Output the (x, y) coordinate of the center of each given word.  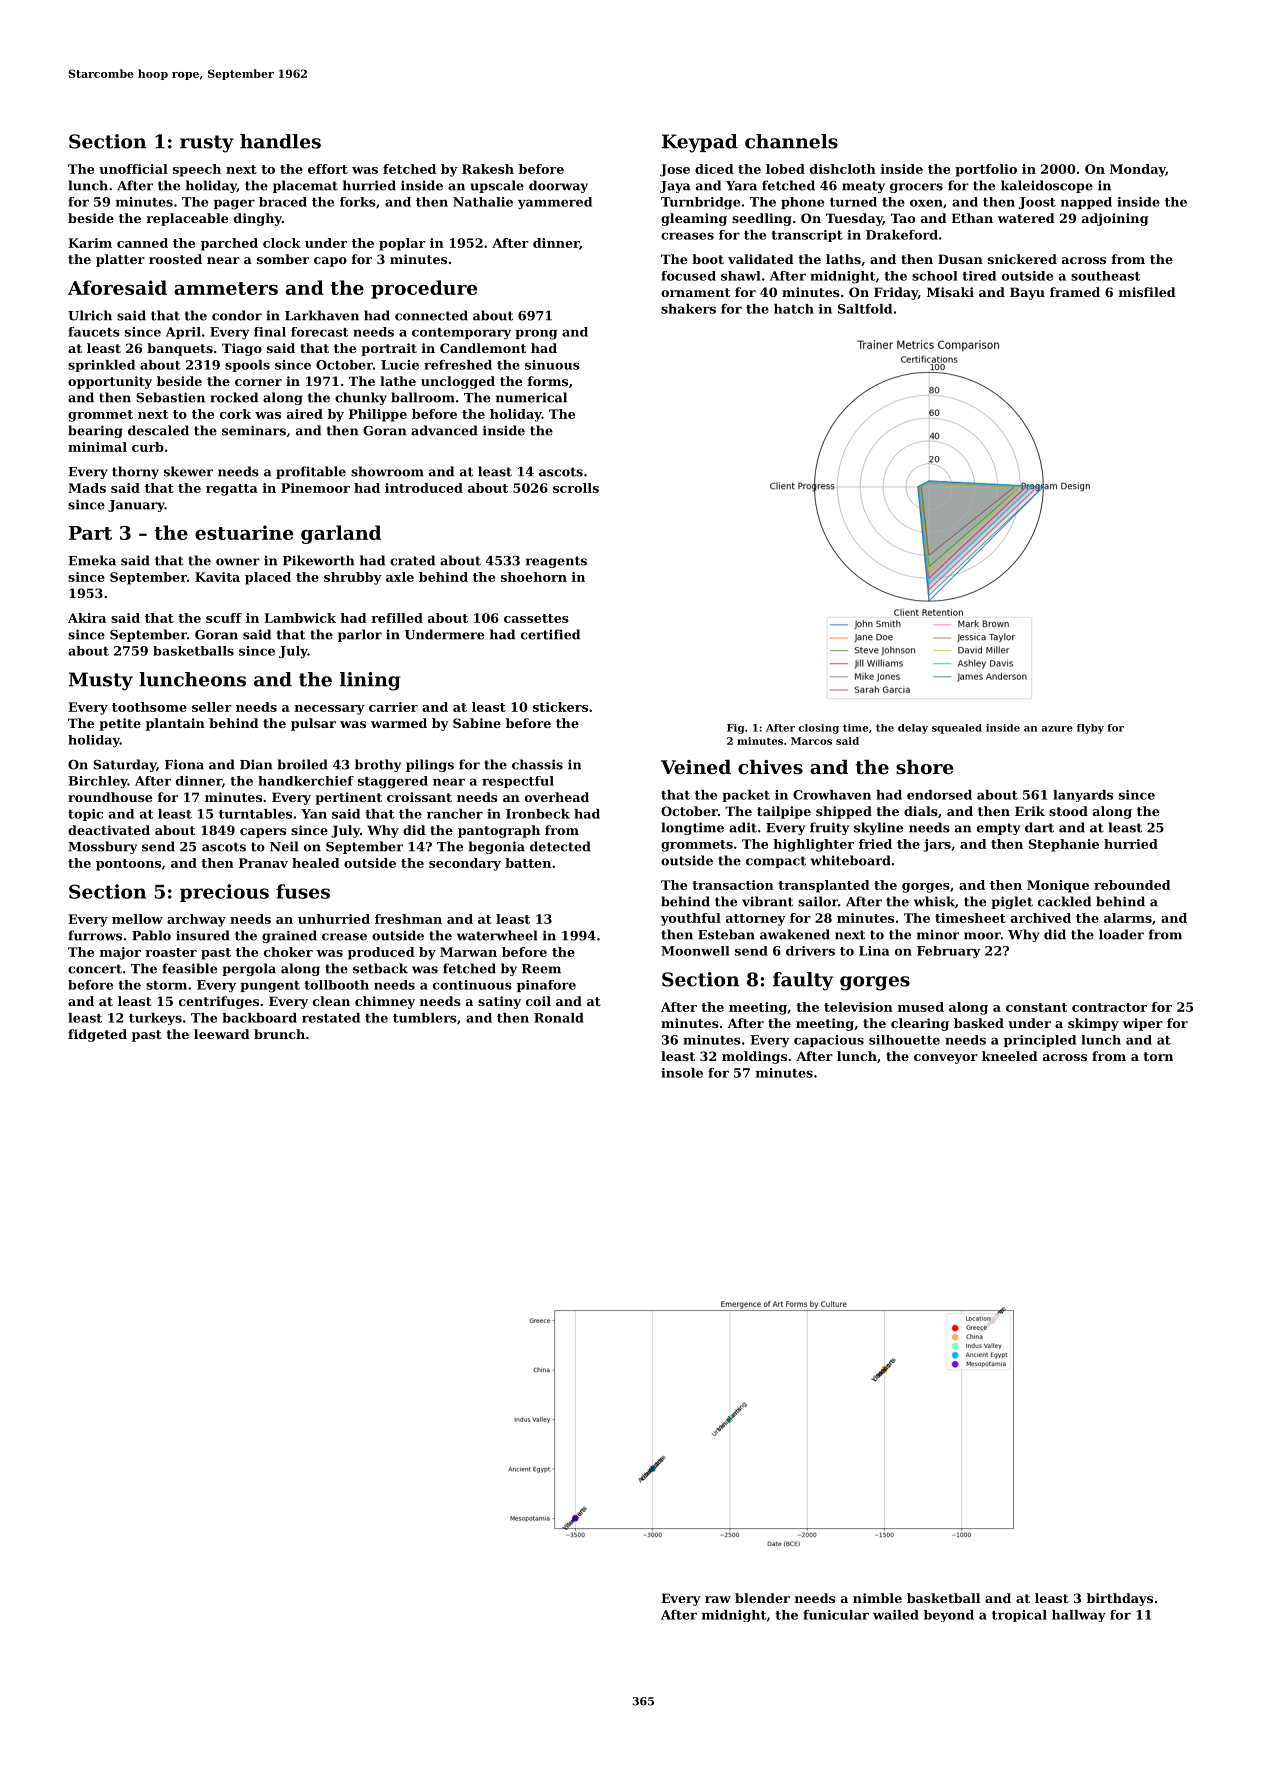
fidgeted (97, 1035)
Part (90, 533)
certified (550, 634)
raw (718, 1599)
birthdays (1120, 1599)
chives (770, 767)
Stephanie (1064, 845)
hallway (1079, 1616)
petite (120, 724)
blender (762, 1598)
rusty (207, 144)
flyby (1090, 729)
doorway (558, 186)
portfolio (986, 170)
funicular (836, 1615)
